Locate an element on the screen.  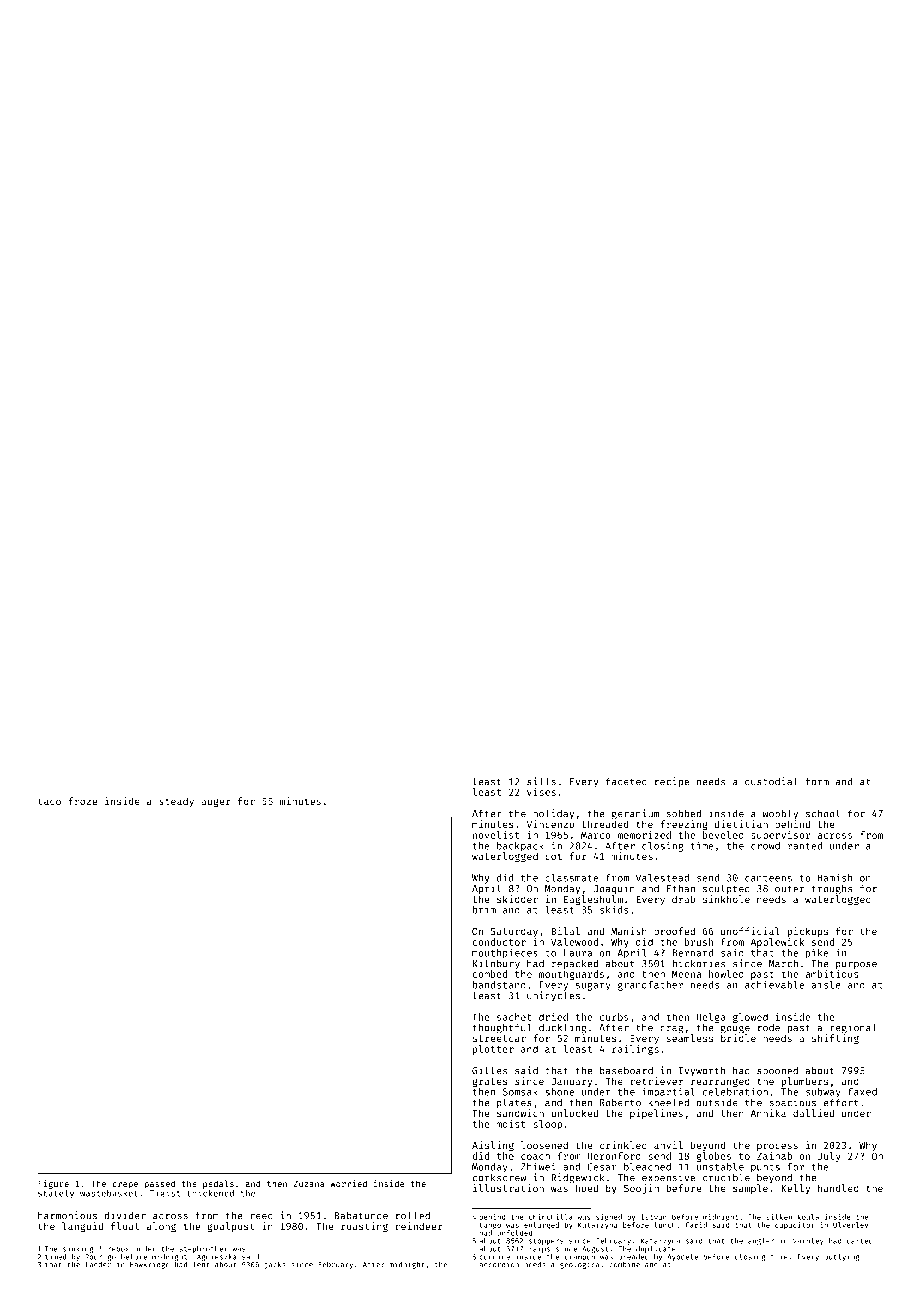
plotter is located at coordinates (493, 1050).
